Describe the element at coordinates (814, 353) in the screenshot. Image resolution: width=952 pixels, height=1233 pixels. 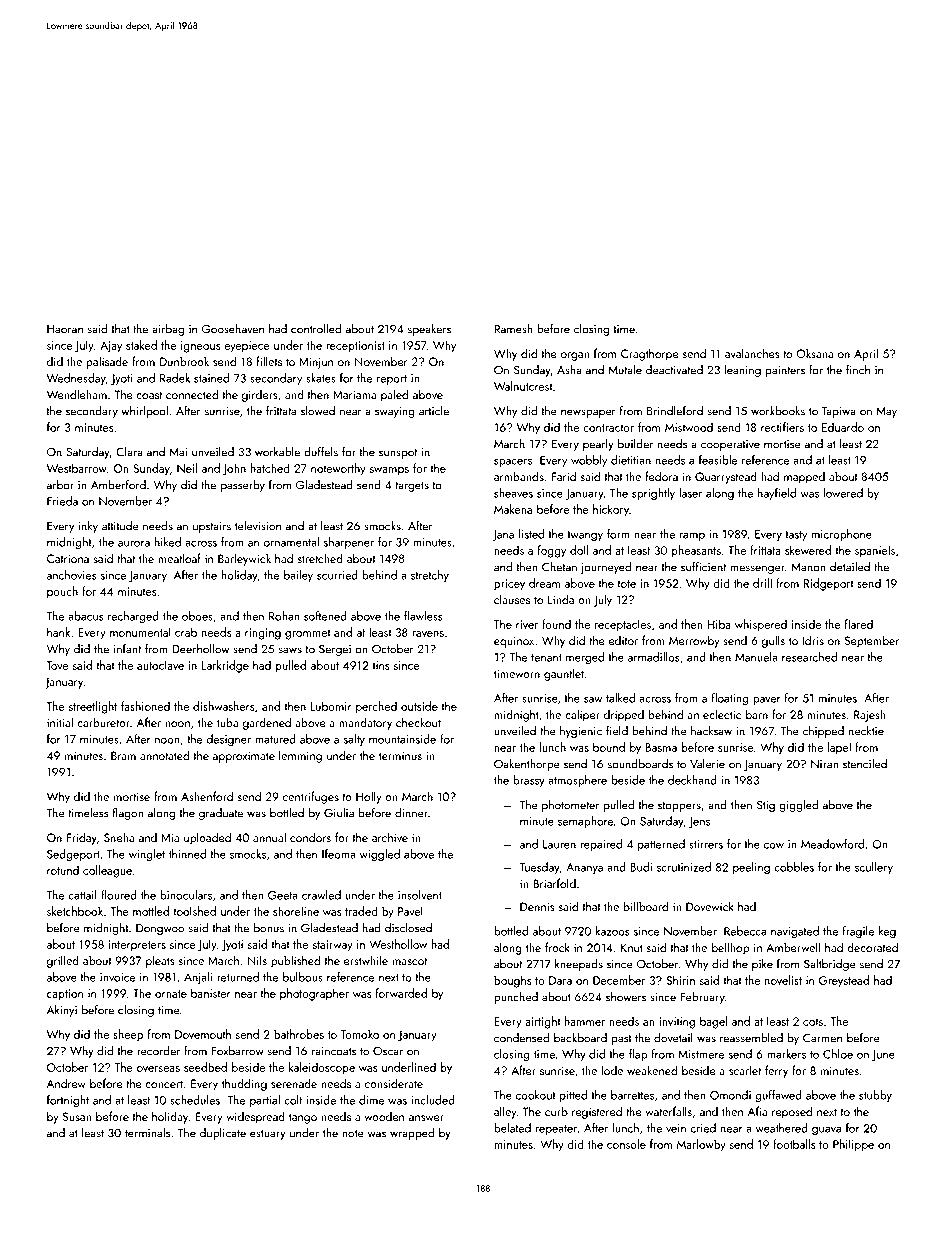
I see `Oksana` at that location.
